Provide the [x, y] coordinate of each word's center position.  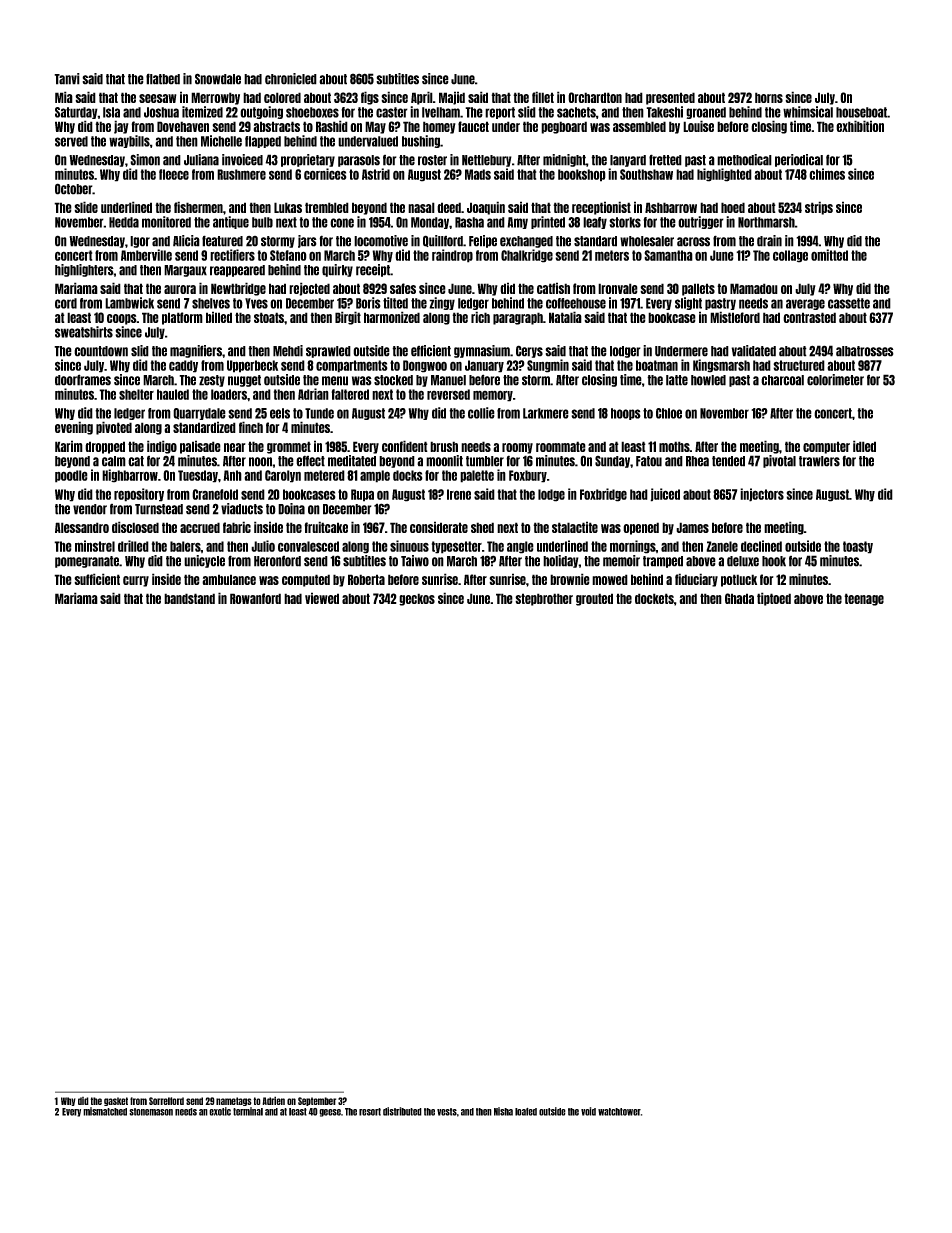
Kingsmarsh [721, 366]
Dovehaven [183, 126]
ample [375, 476]
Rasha [469, 222]
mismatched [105, 1111]
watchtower [619, 1112]
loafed [526, 1112]
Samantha [668, 255]
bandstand [189, 598]
